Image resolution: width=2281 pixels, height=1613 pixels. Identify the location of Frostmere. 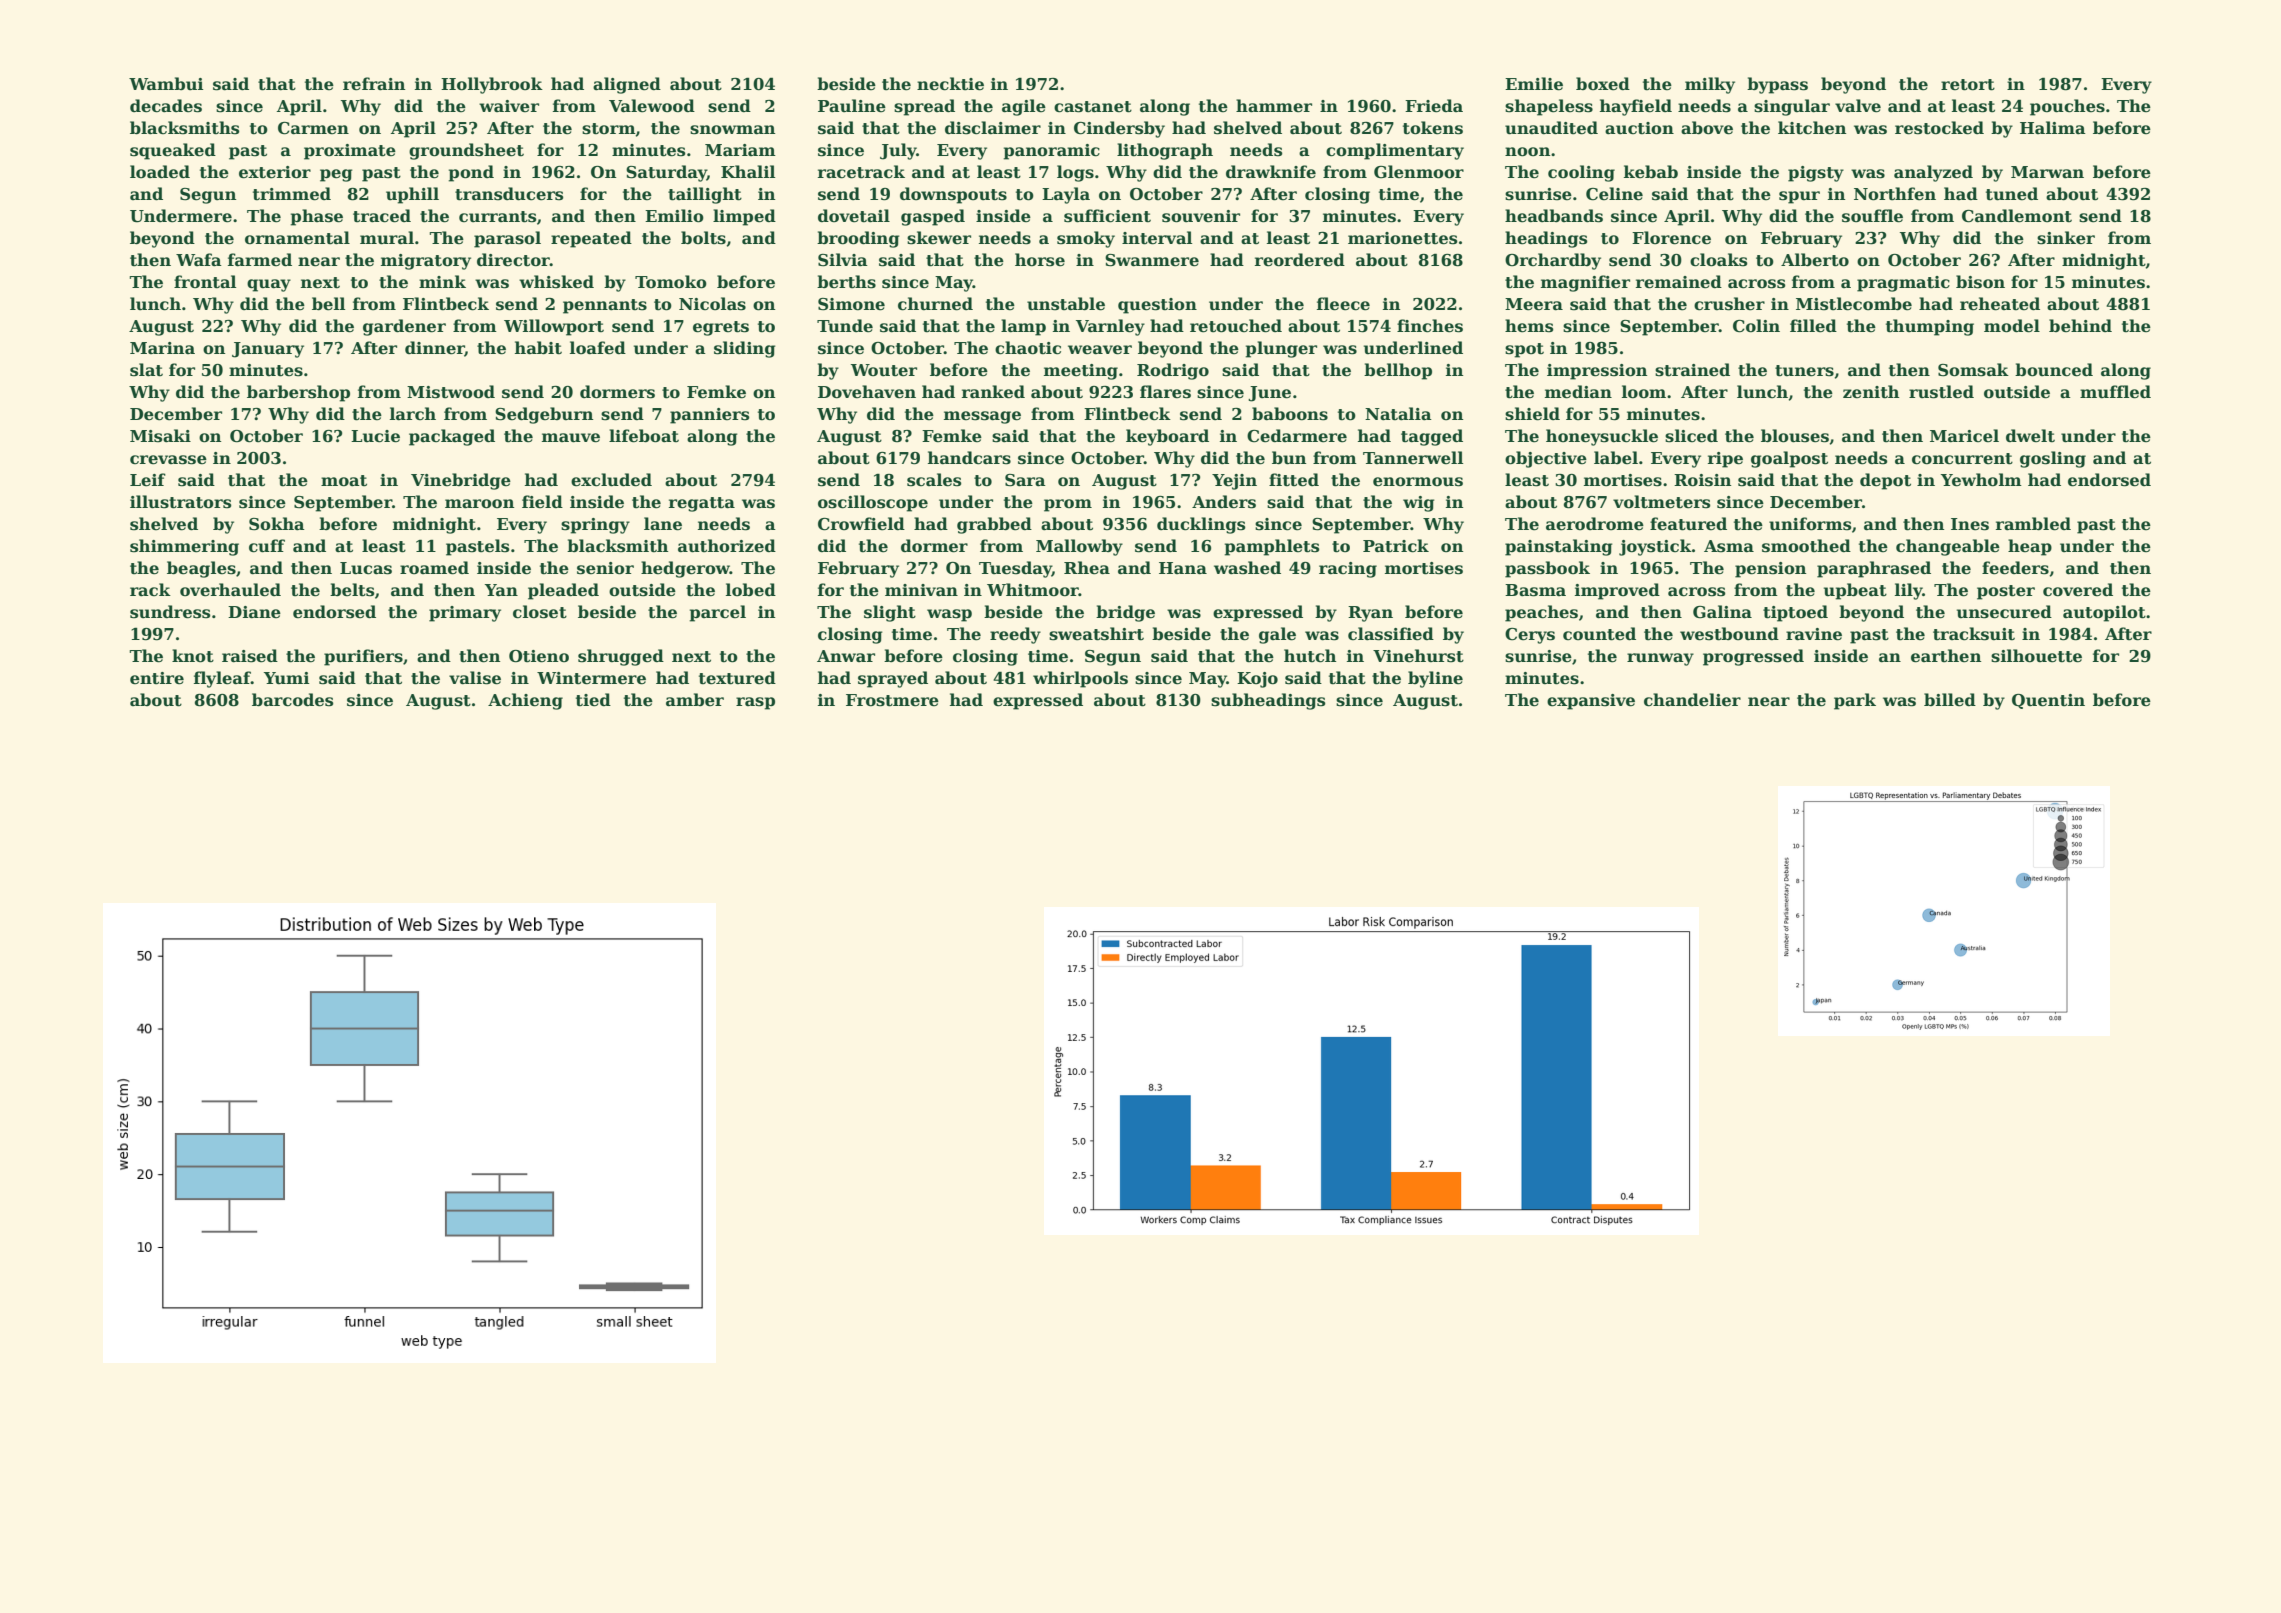
(892, 700).
